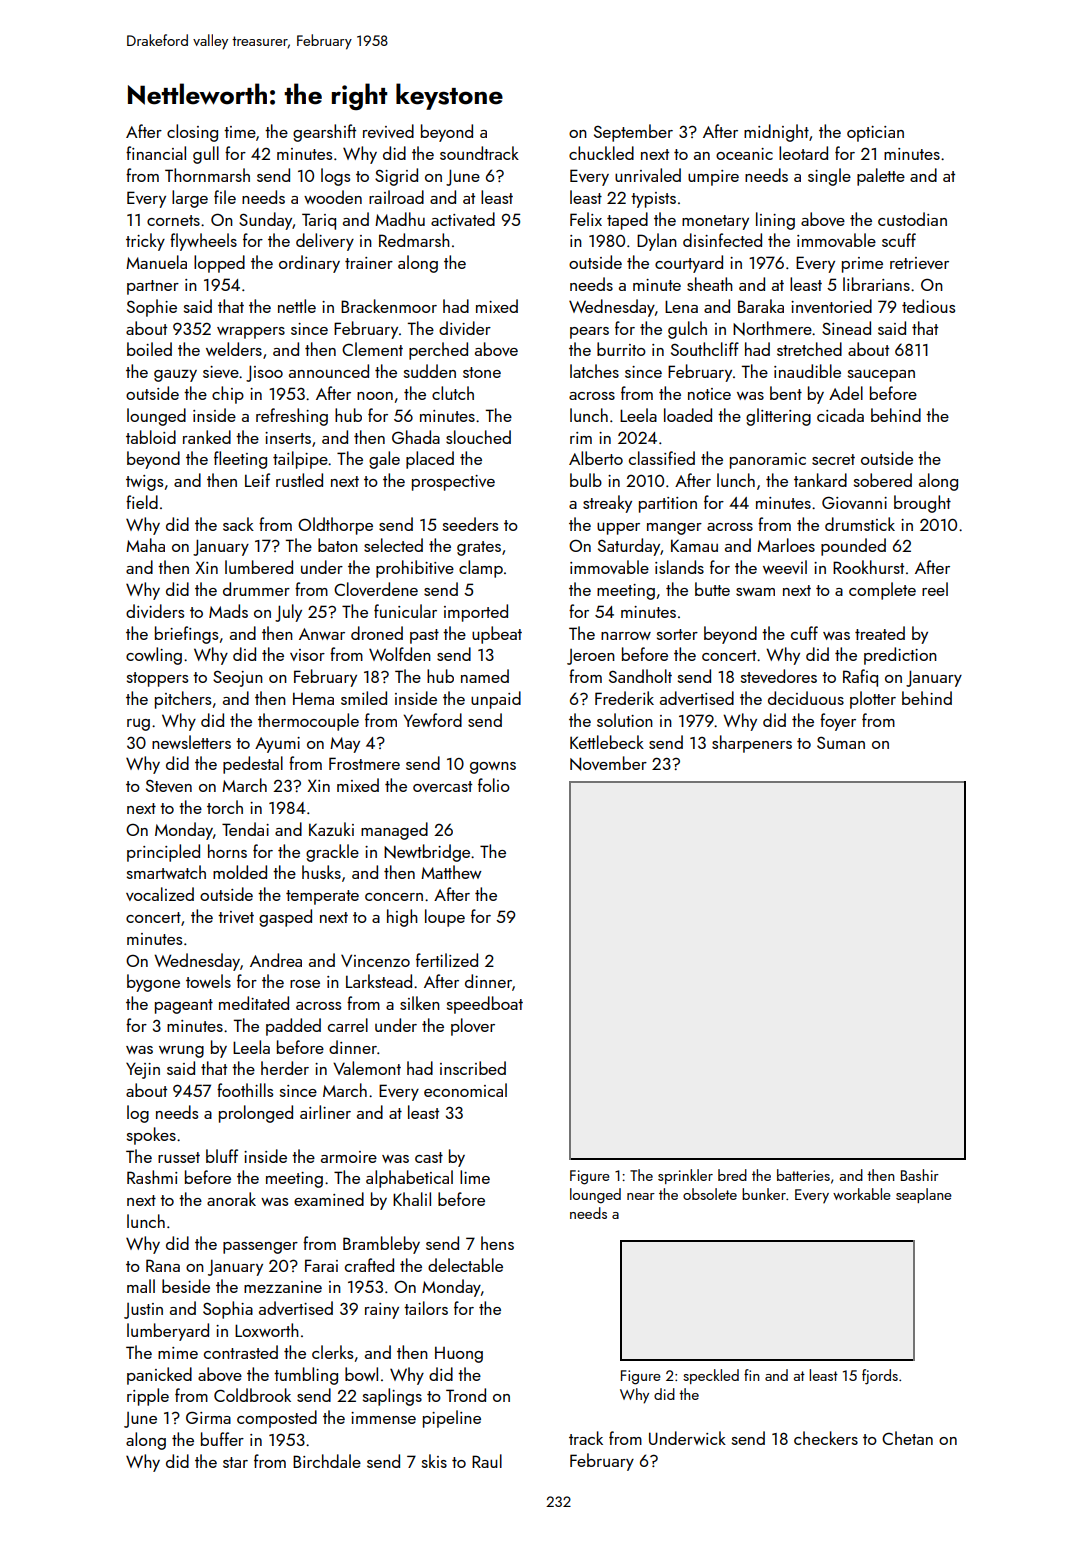 The width and height of the image is (1092, 1545). What do you see at coordinates (601, 153) in the image?
I see `chuckled` at bounding box center [601, 153].
